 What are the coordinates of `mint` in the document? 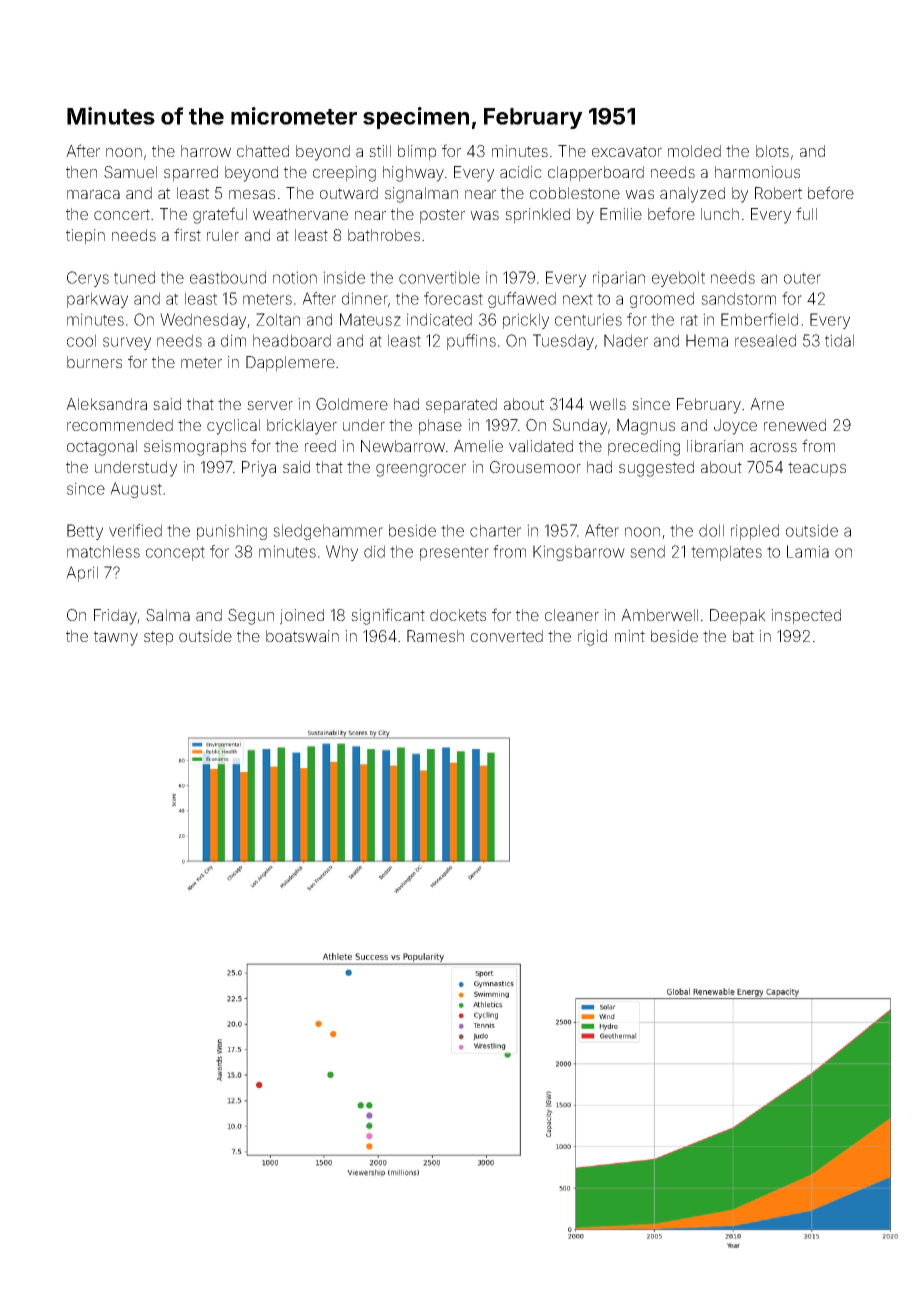 It's located at (630, 636).
